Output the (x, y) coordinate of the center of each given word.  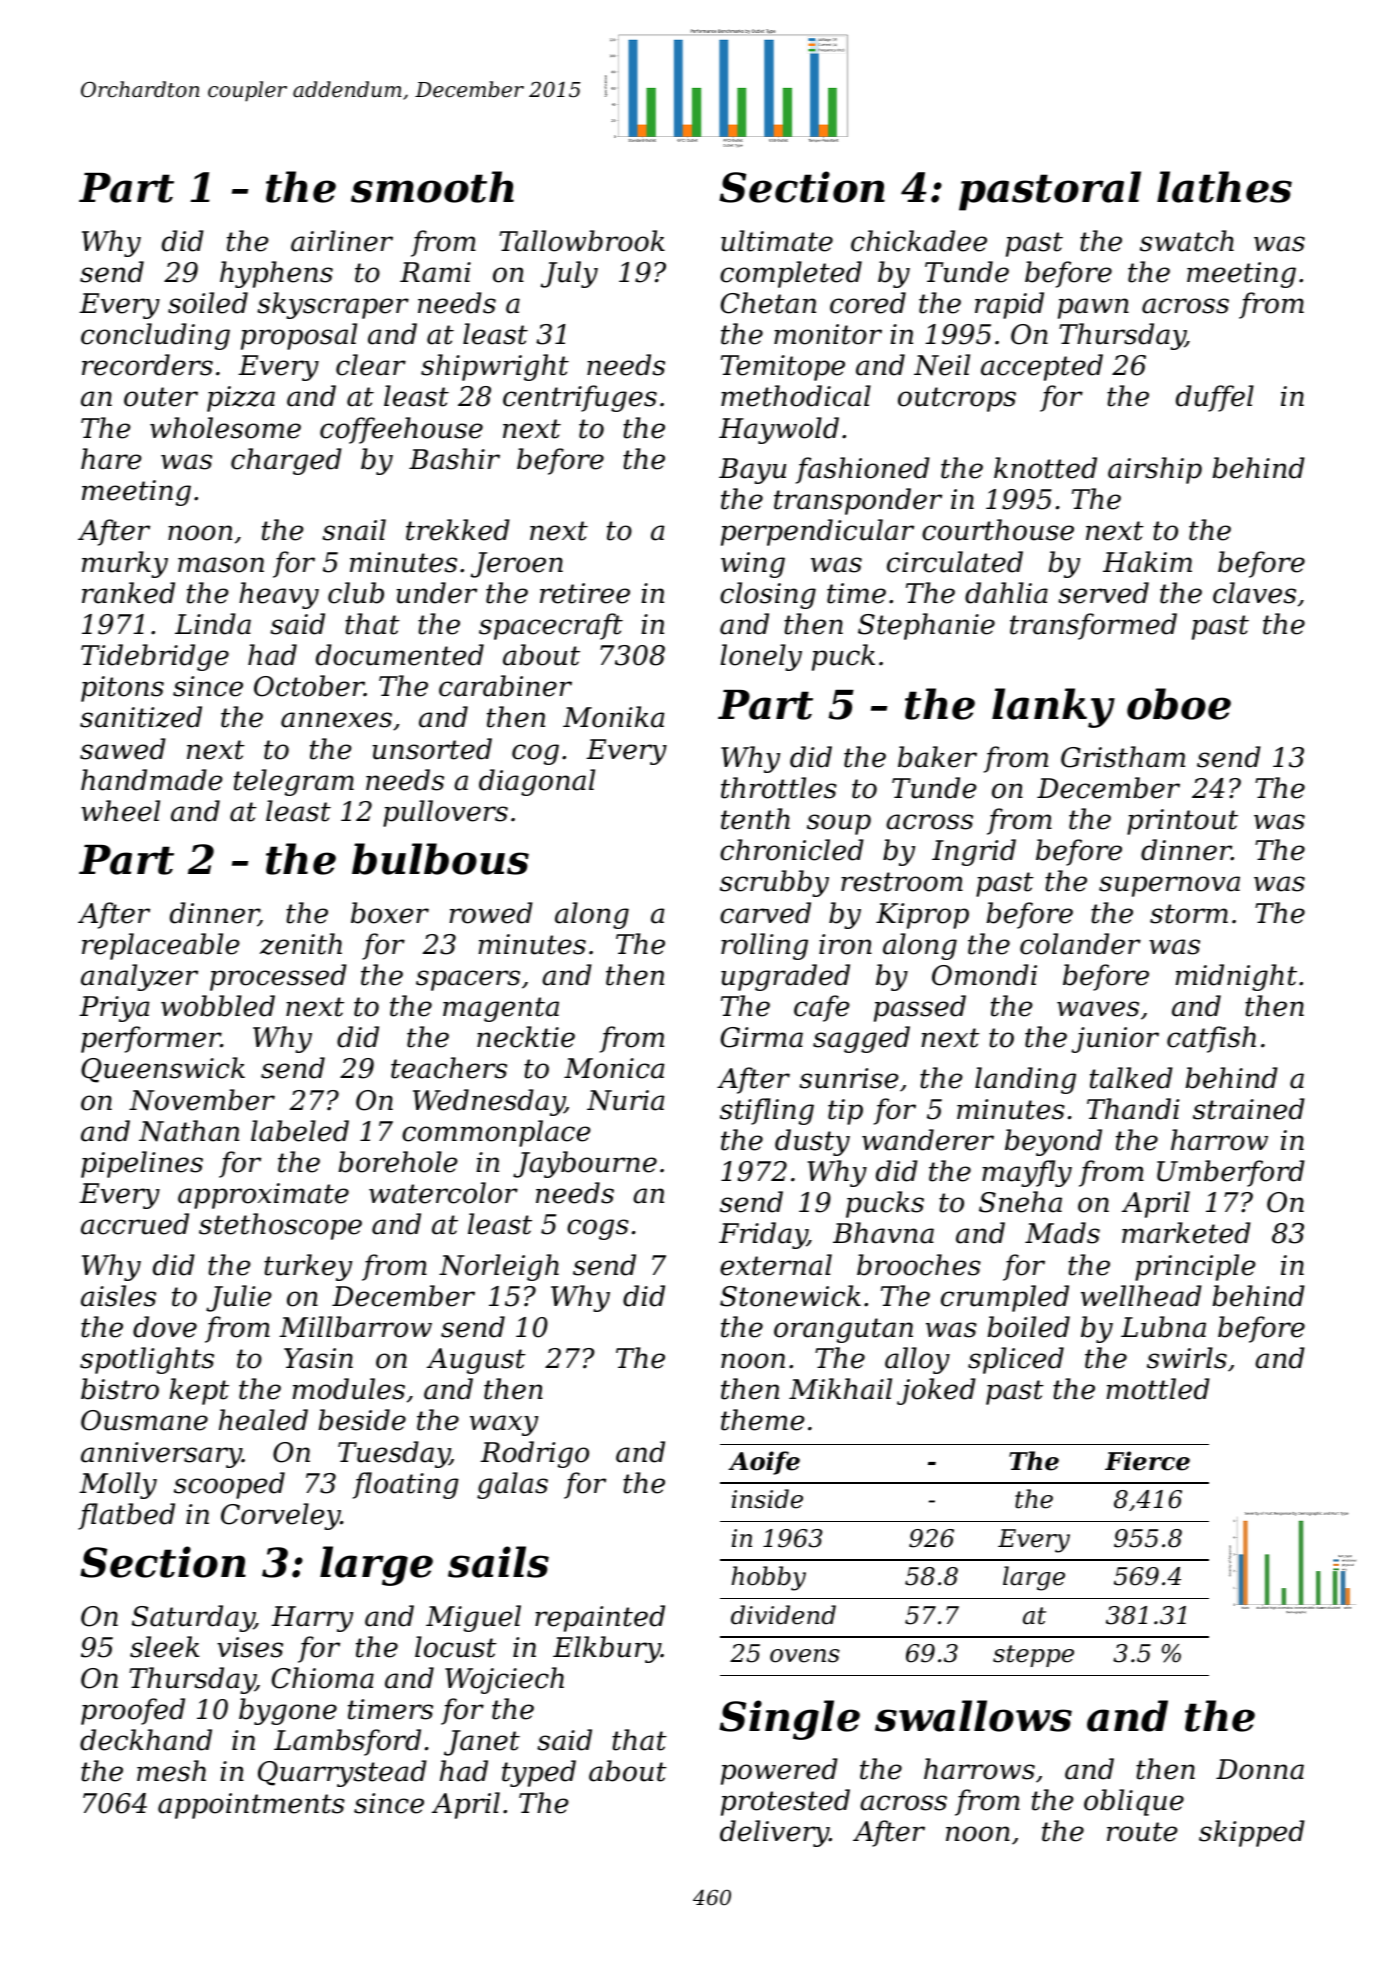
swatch (1187, 241)
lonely (761, 657)
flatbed (126, 1516)
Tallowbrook (582, 241)
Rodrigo (534, 1454)
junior (1115, 1040)
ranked (128, 593)
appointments (251, 1806)
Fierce (1147, 1461)
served (1103, 593)
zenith (301, 944)
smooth (432, 187)
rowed (491, 913)
